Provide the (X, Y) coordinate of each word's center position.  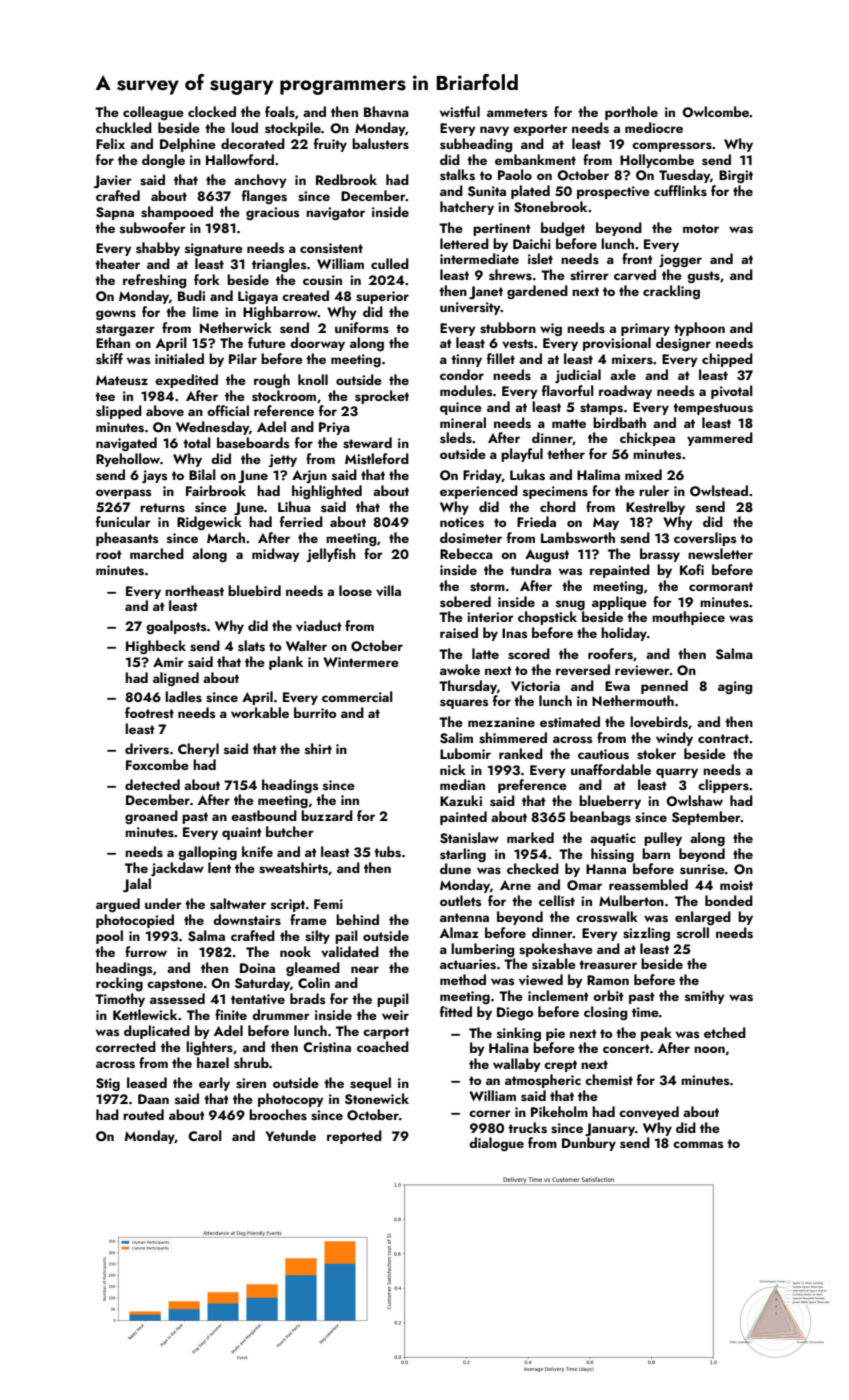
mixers (632, 359)
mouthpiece (688, 618)
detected (152, 784)
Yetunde (290, 1135)
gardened (537, 292)
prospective (613, 192)
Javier (112, 181)
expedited (186, 381)
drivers (147, 749)
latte (485, 653)
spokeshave (556, 950)
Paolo (515, 174)
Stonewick (377, 1099)
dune (455, 868)
